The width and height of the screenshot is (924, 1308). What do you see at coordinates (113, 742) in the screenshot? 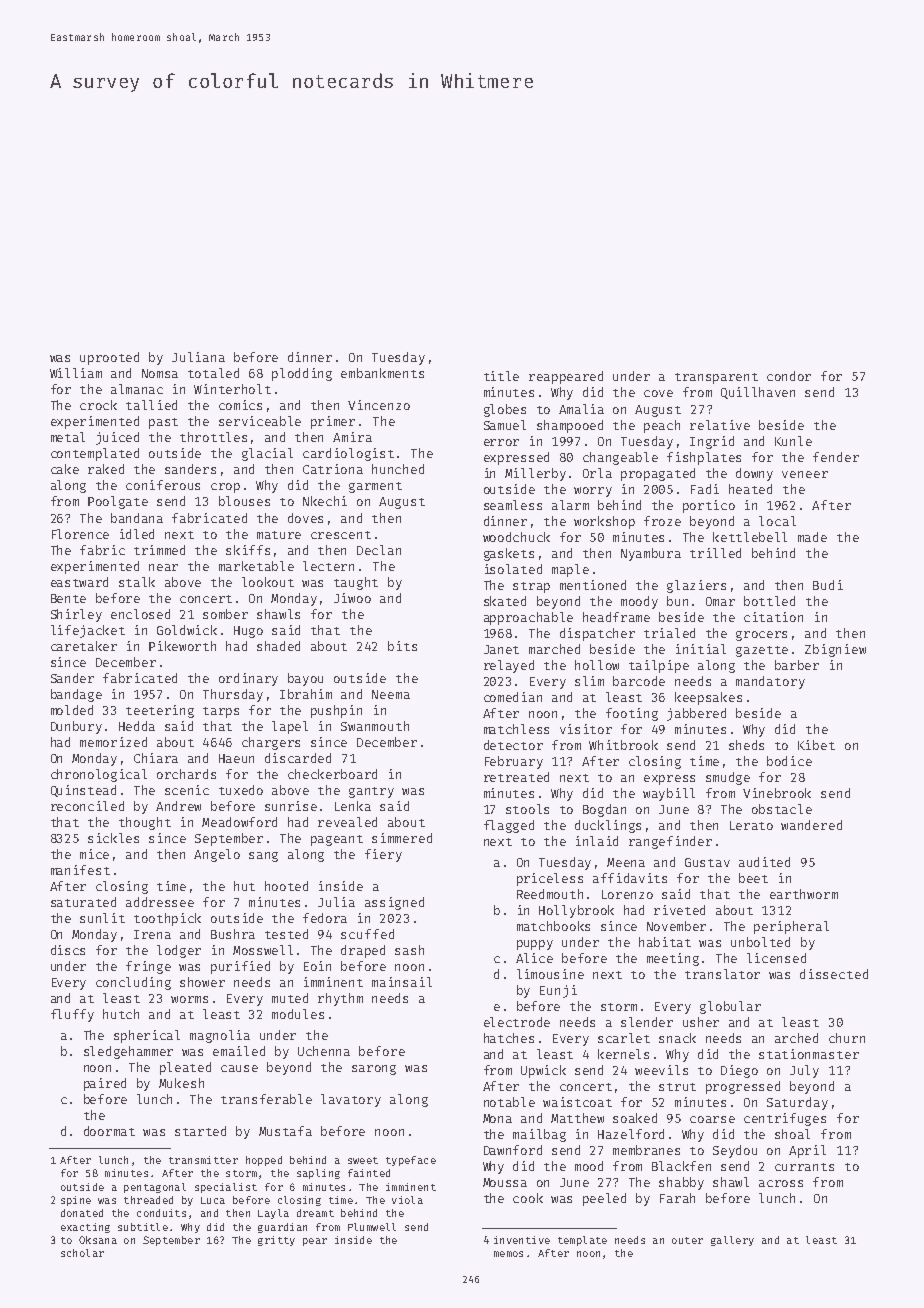
I see `memorized` at bounding box center [113, 742].
